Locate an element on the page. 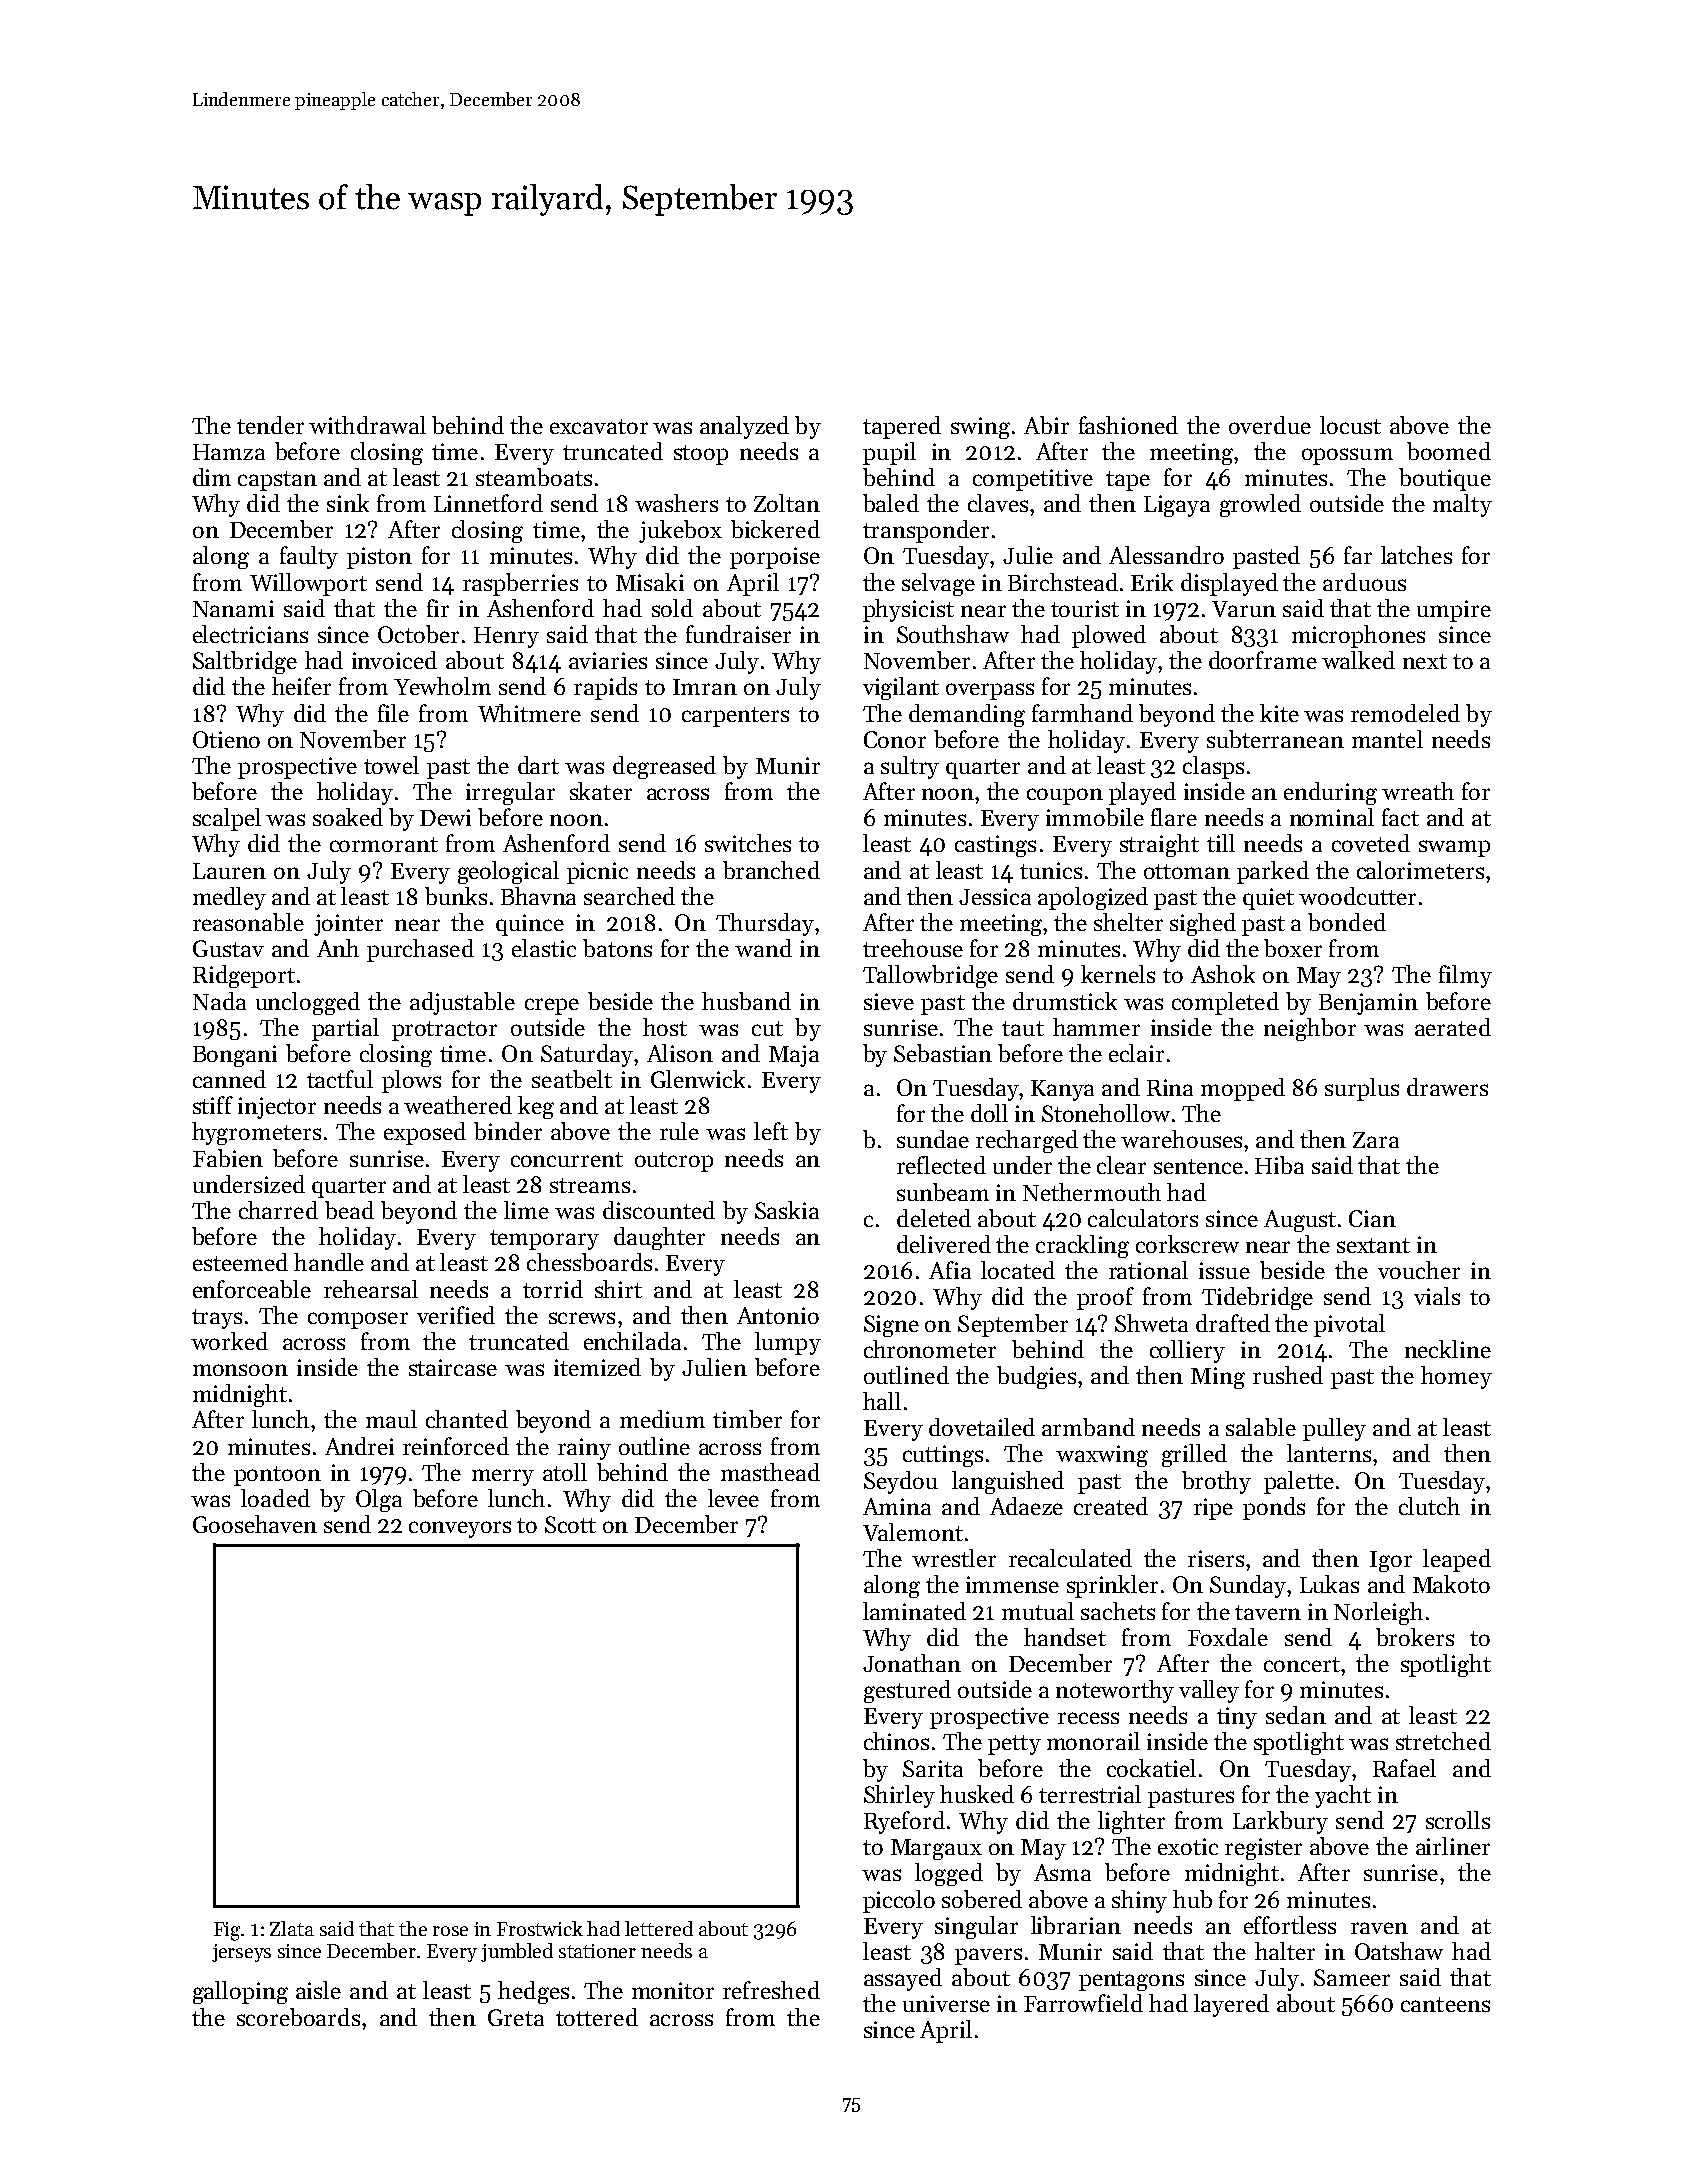 The width and height of the image is (1683, 2178). fundraiser is located at coordinates (738, 634).
